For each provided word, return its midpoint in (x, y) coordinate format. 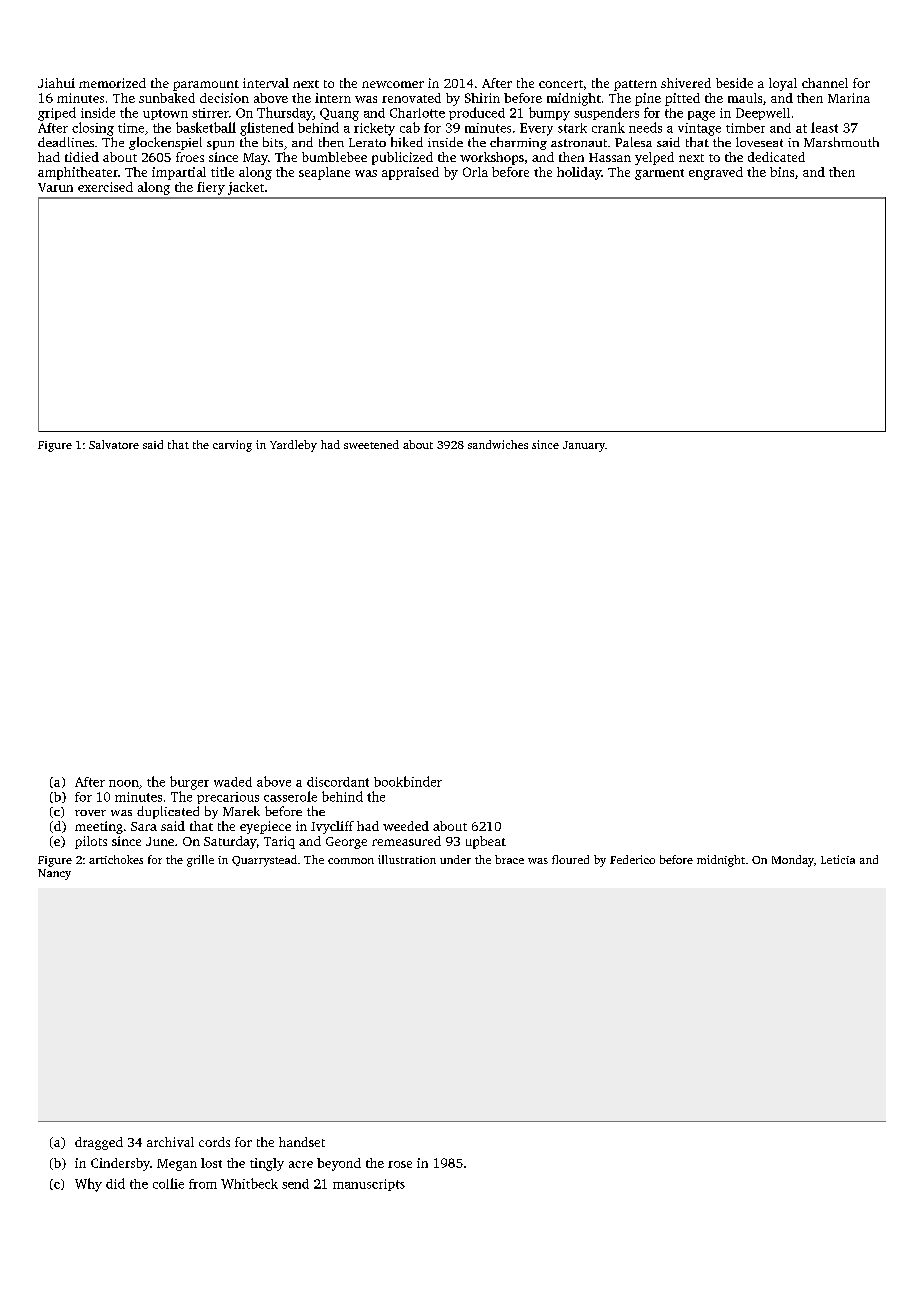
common (351, 861)
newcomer (393, 84)
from (203, 1184)
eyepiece (265, 827)
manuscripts (369, 1185)
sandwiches (498, 444)
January (584, 446)
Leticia (838, 859)
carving (232, 446)
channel (825, 83)
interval (266, 83)
